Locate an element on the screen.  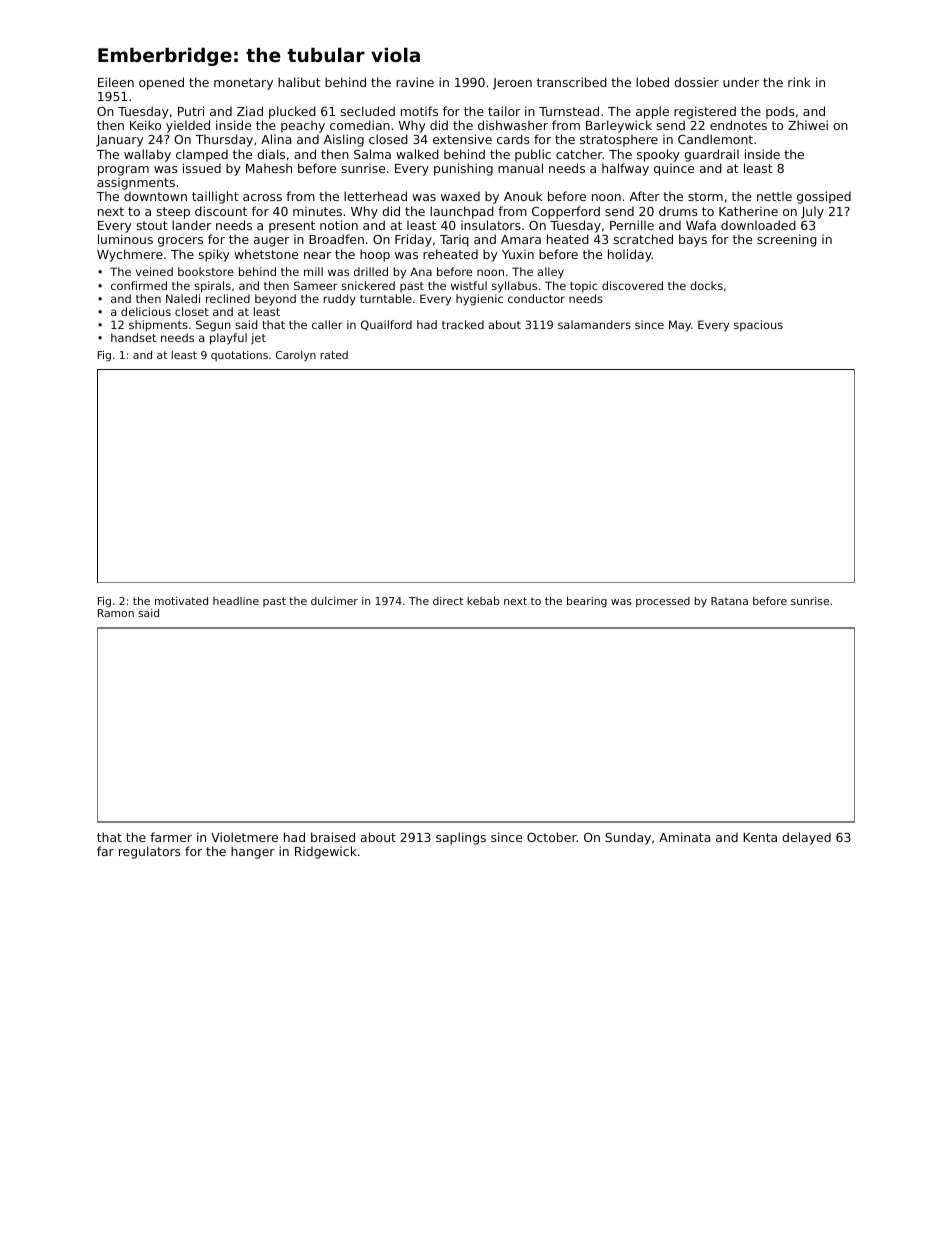
Ridgewick is located at coordinates (326, 852).
